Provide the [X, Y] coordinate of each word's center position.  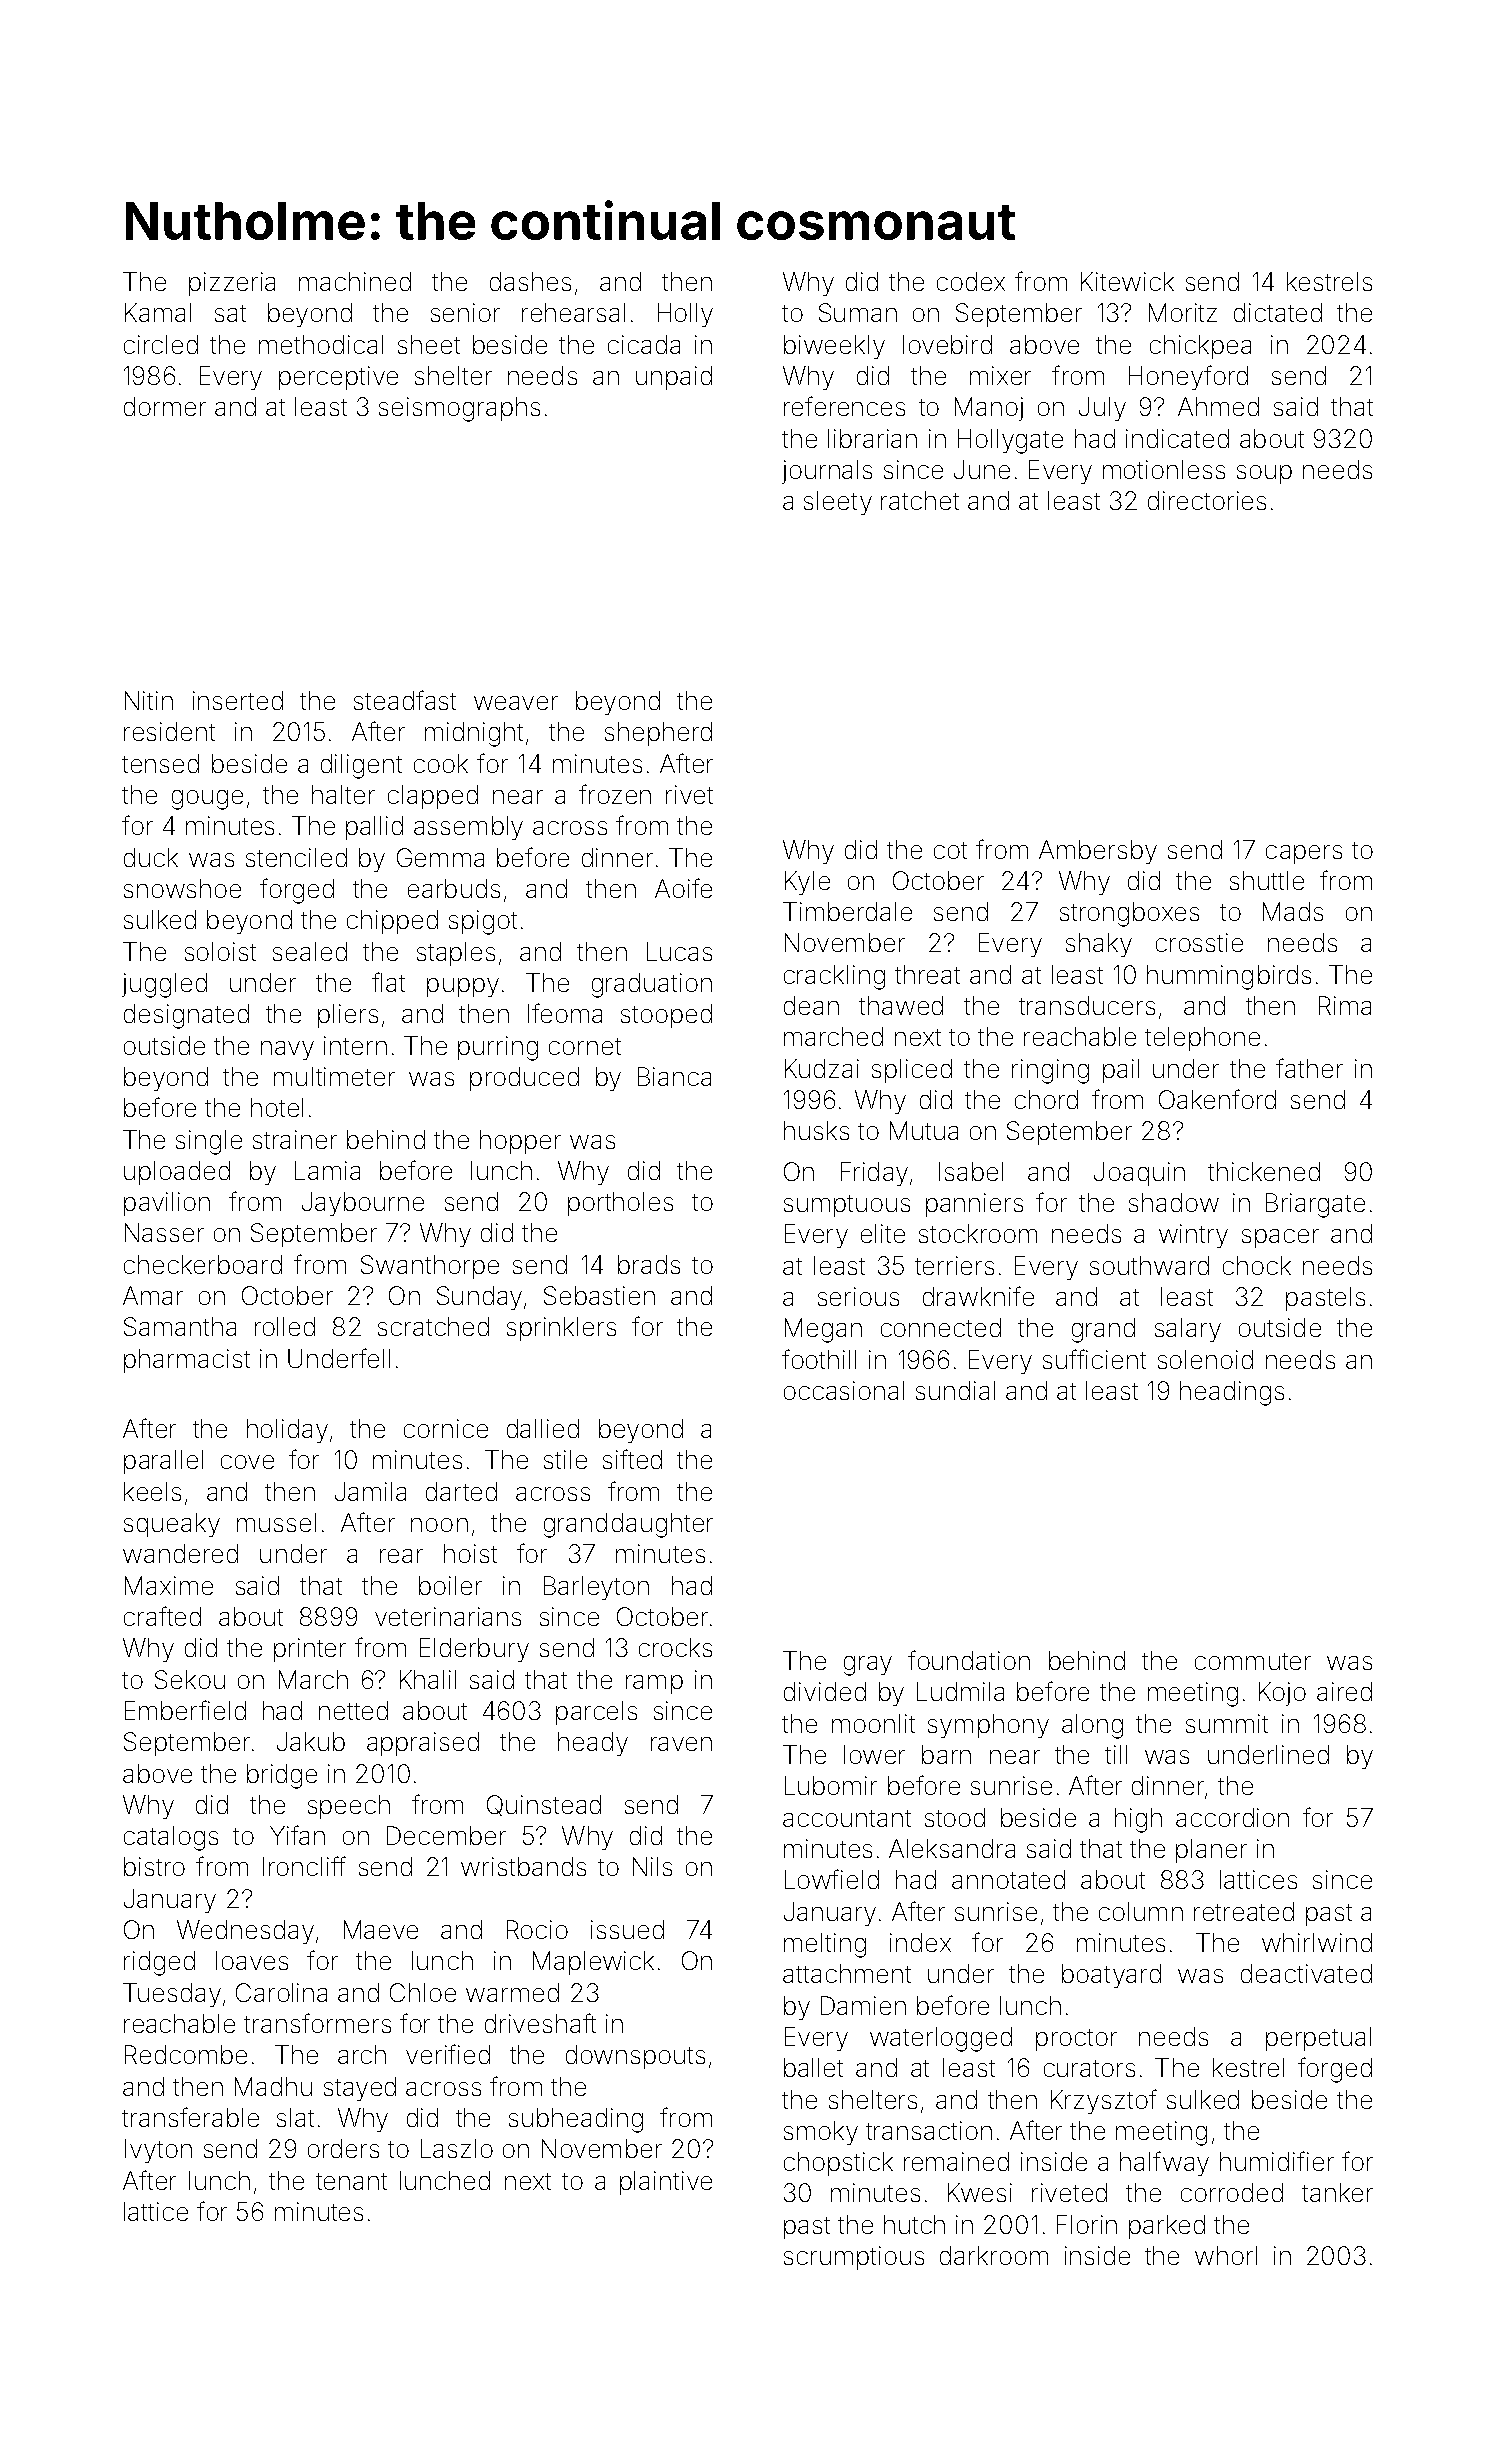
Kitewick [1127, 281]
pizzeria [232, 284]
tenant [351, 2181]
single [209, 1142]
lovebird [947, 344]
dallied [543, 1428]
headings [1232, 1393]
